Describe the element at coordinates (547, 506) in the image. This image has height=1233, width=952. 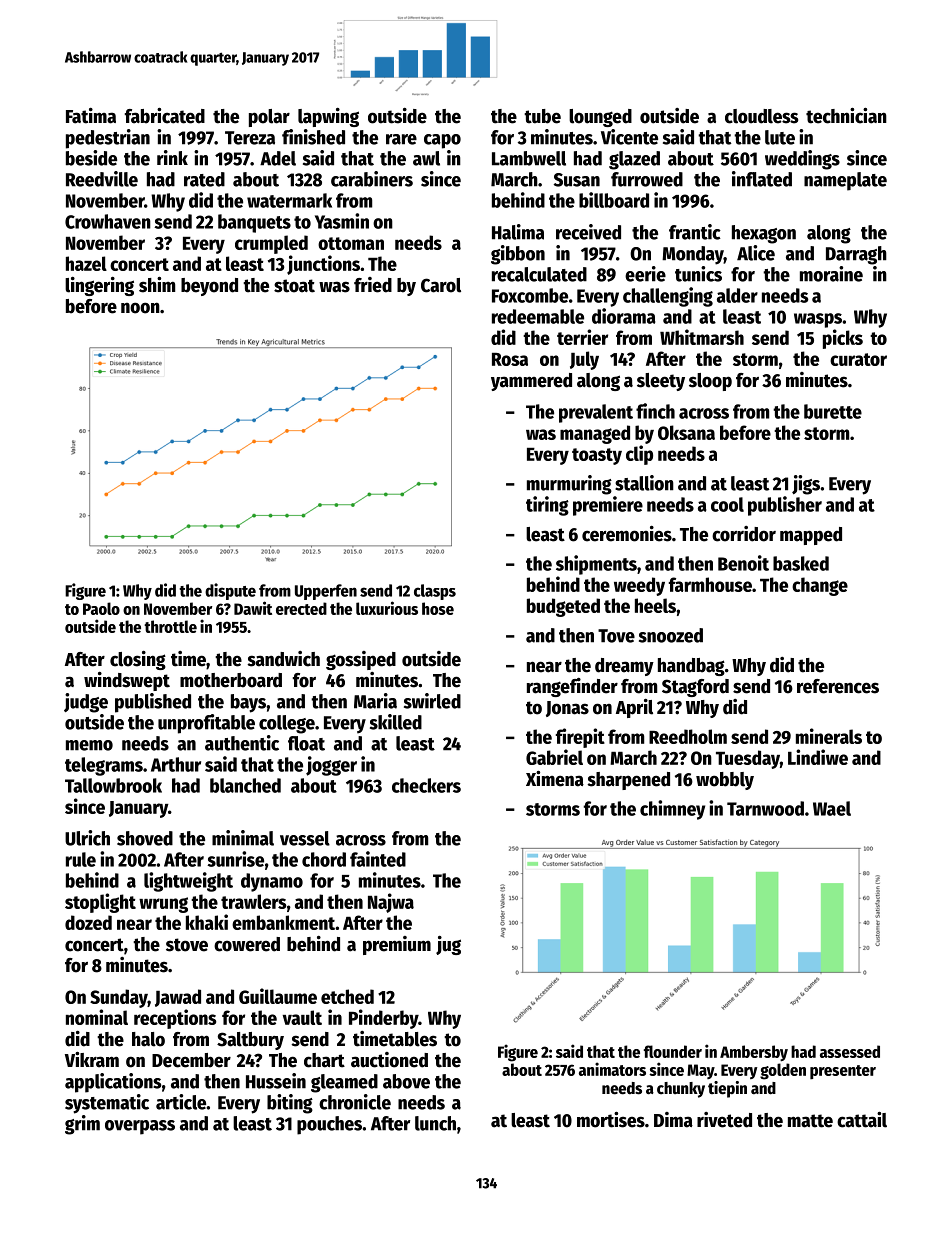
I see `tiring` at that location.
